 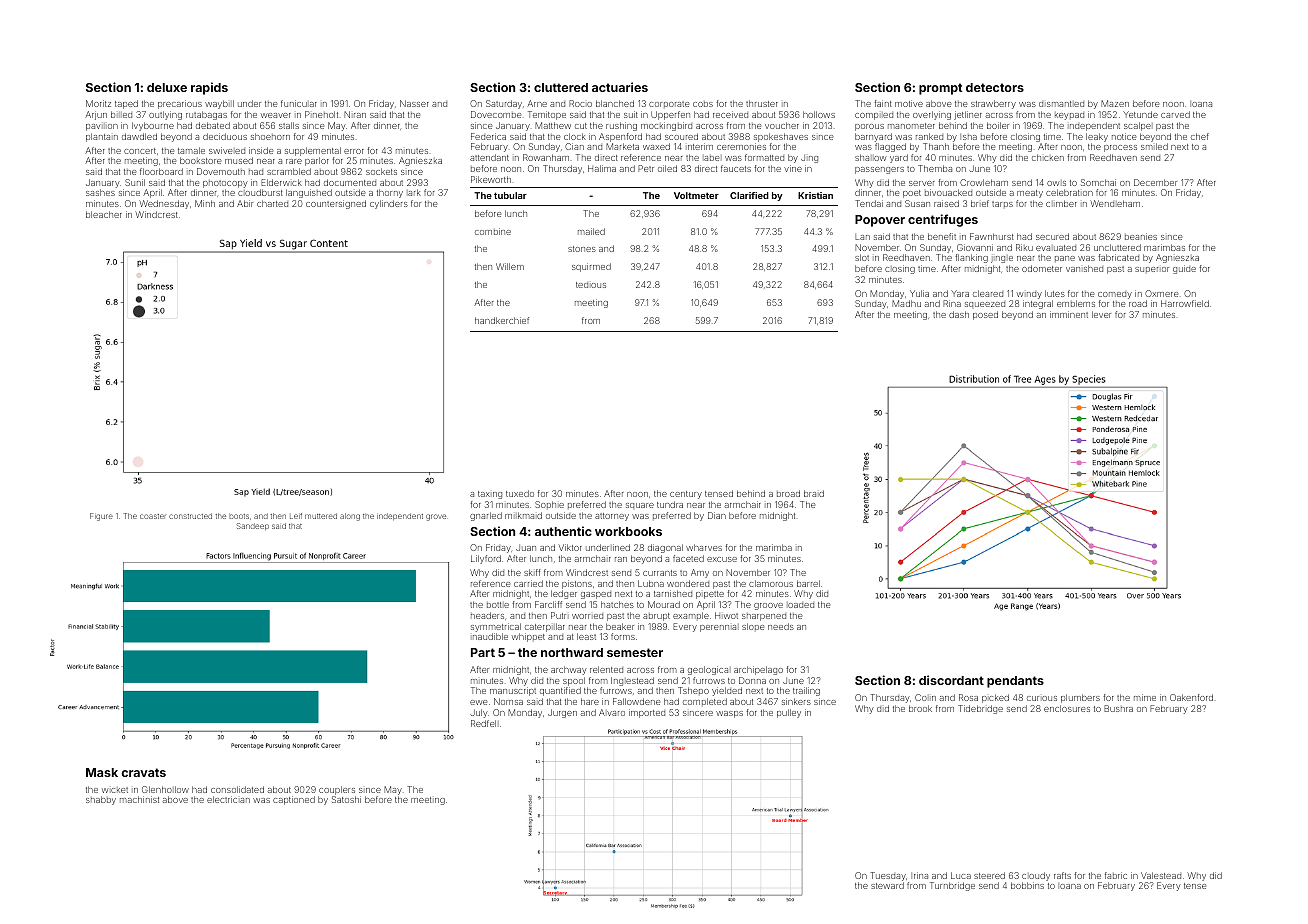 I want to click on coaster, so click(x=153, y=516).
